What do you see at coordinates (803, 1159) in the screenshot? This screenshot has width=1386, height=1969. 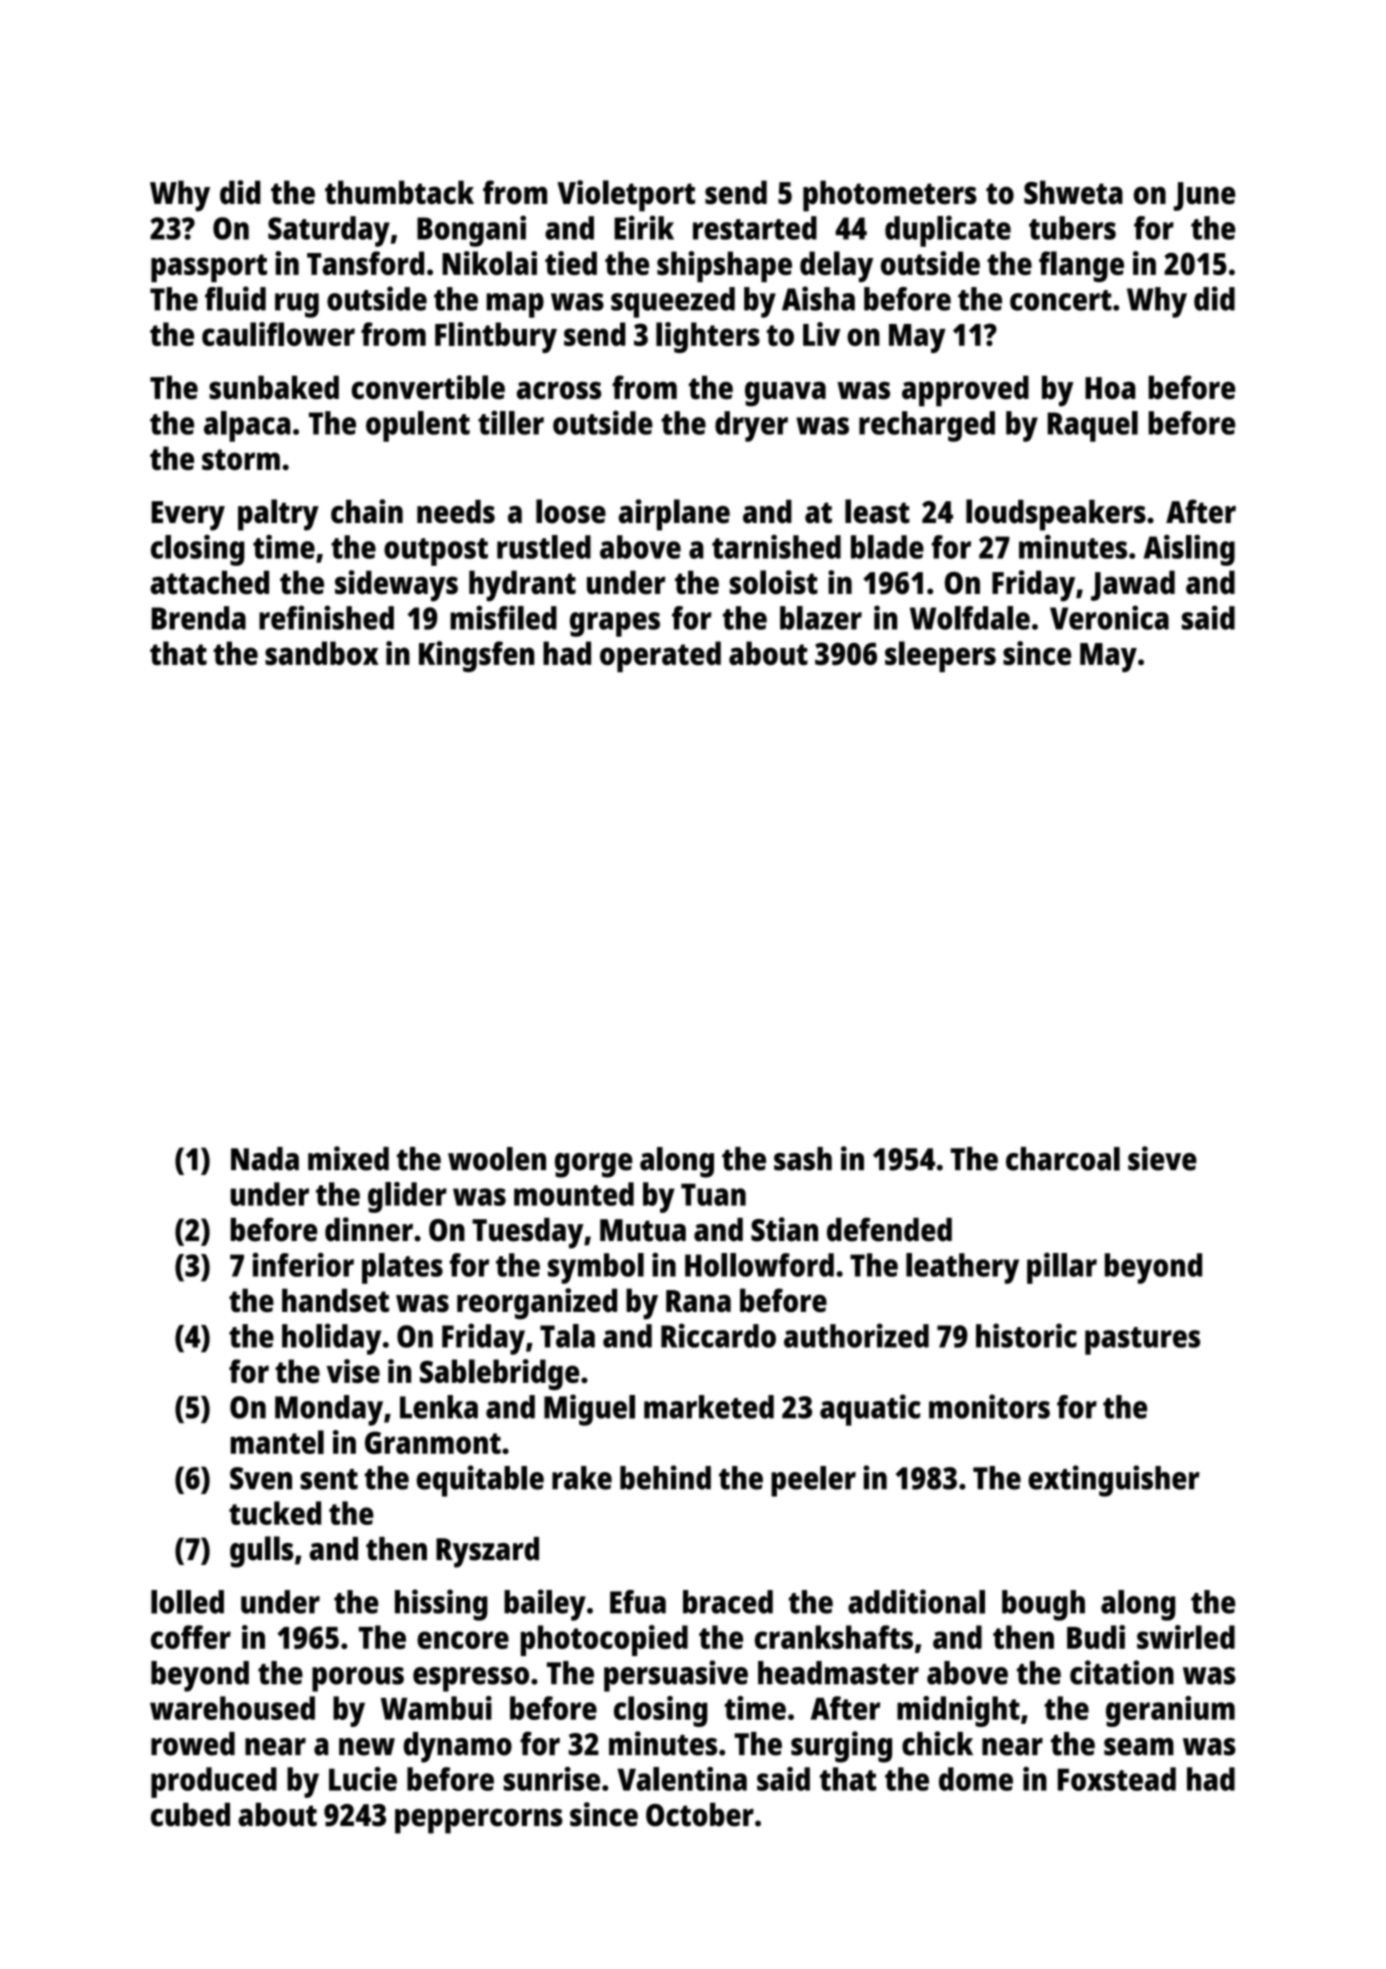 I see `sash` at bounding box center [803, 1159].
